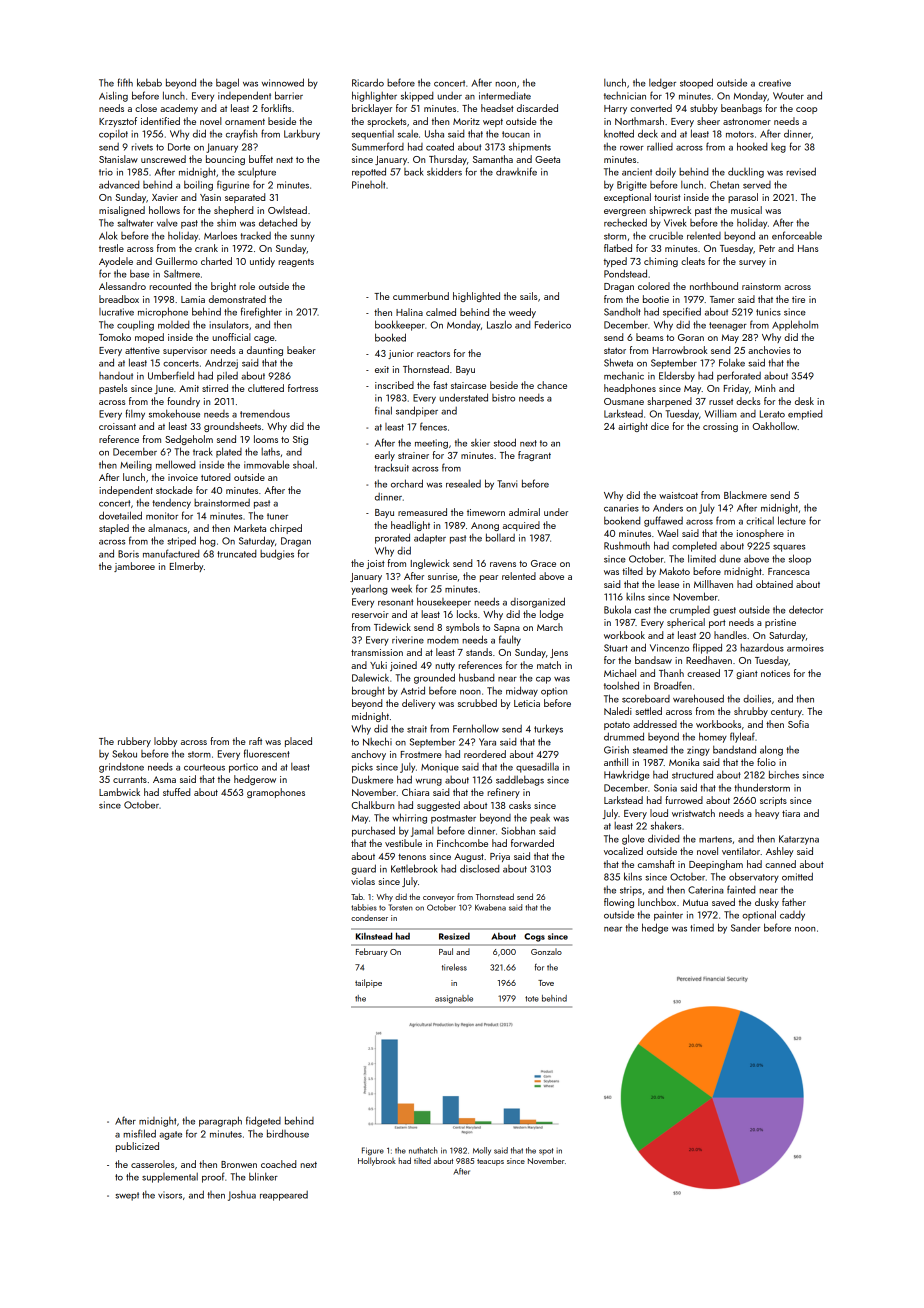  Describe the element at coordinates (490, 1162) in the page. I see `teacups` at that location.
